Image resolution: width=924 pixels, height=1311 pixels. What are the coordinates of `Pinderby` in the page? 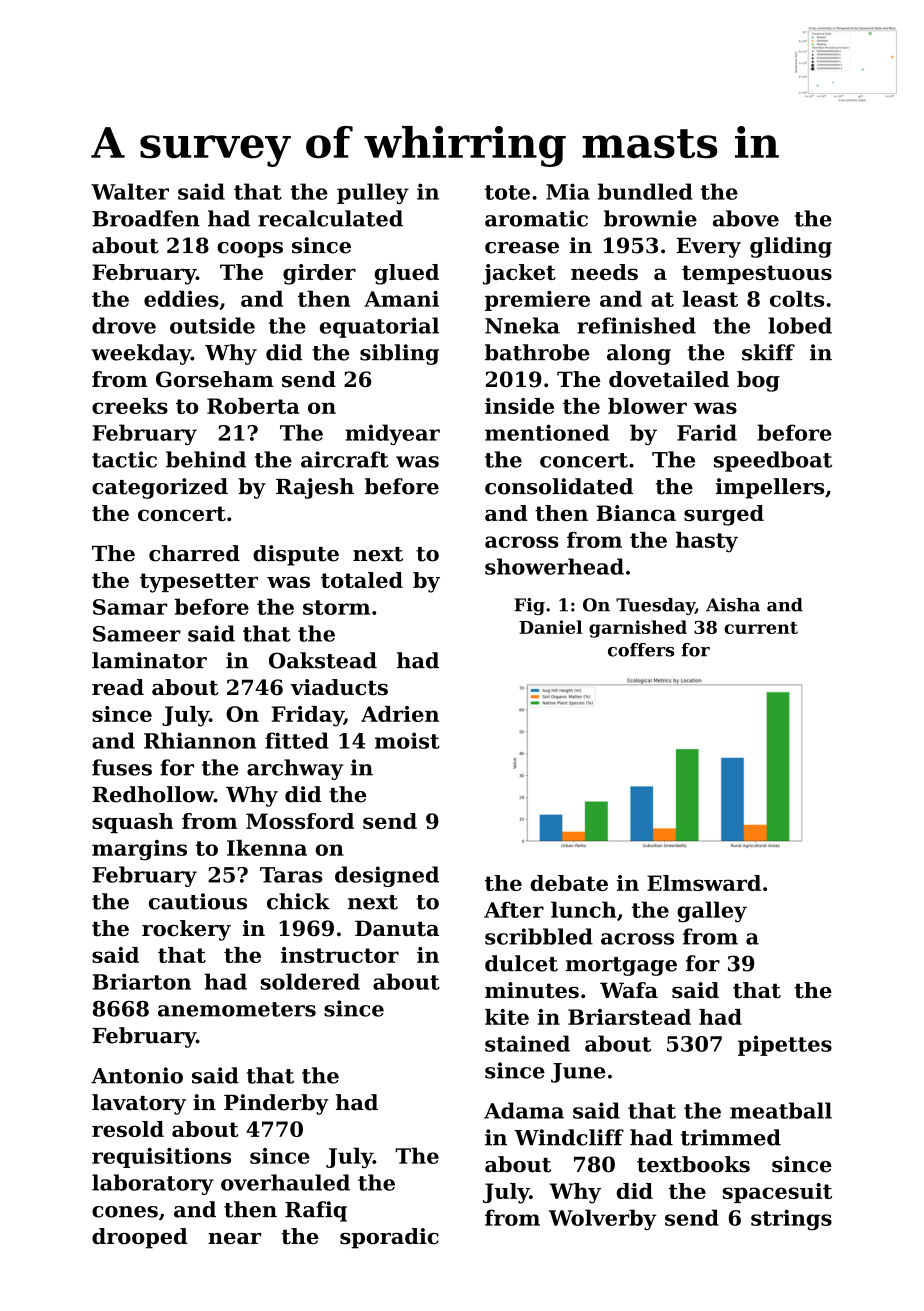 It's located at (276, 1104).
